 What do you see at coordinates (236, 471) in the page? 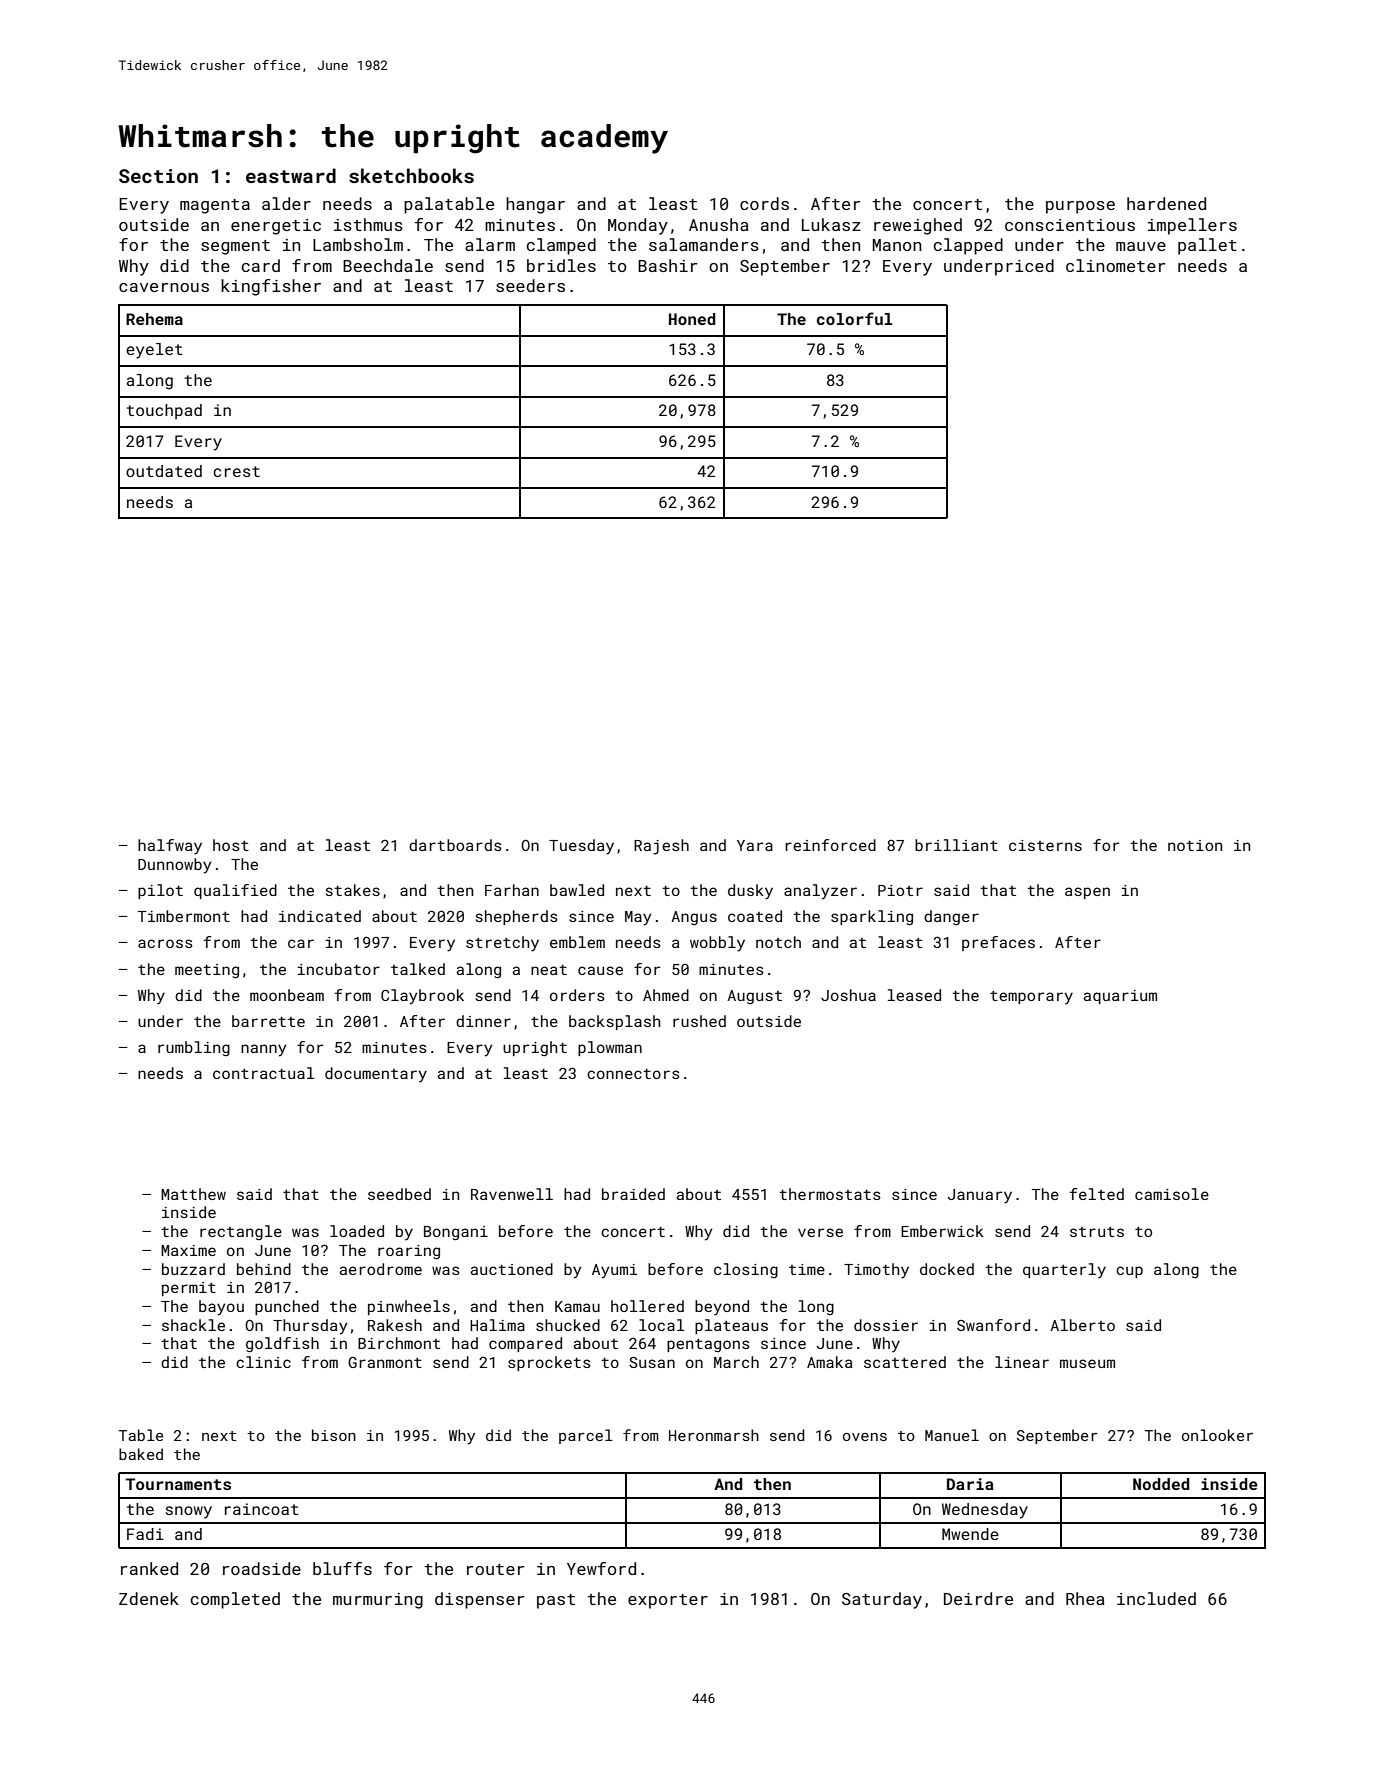
I see `crest` at bounding box center [236, 471].
